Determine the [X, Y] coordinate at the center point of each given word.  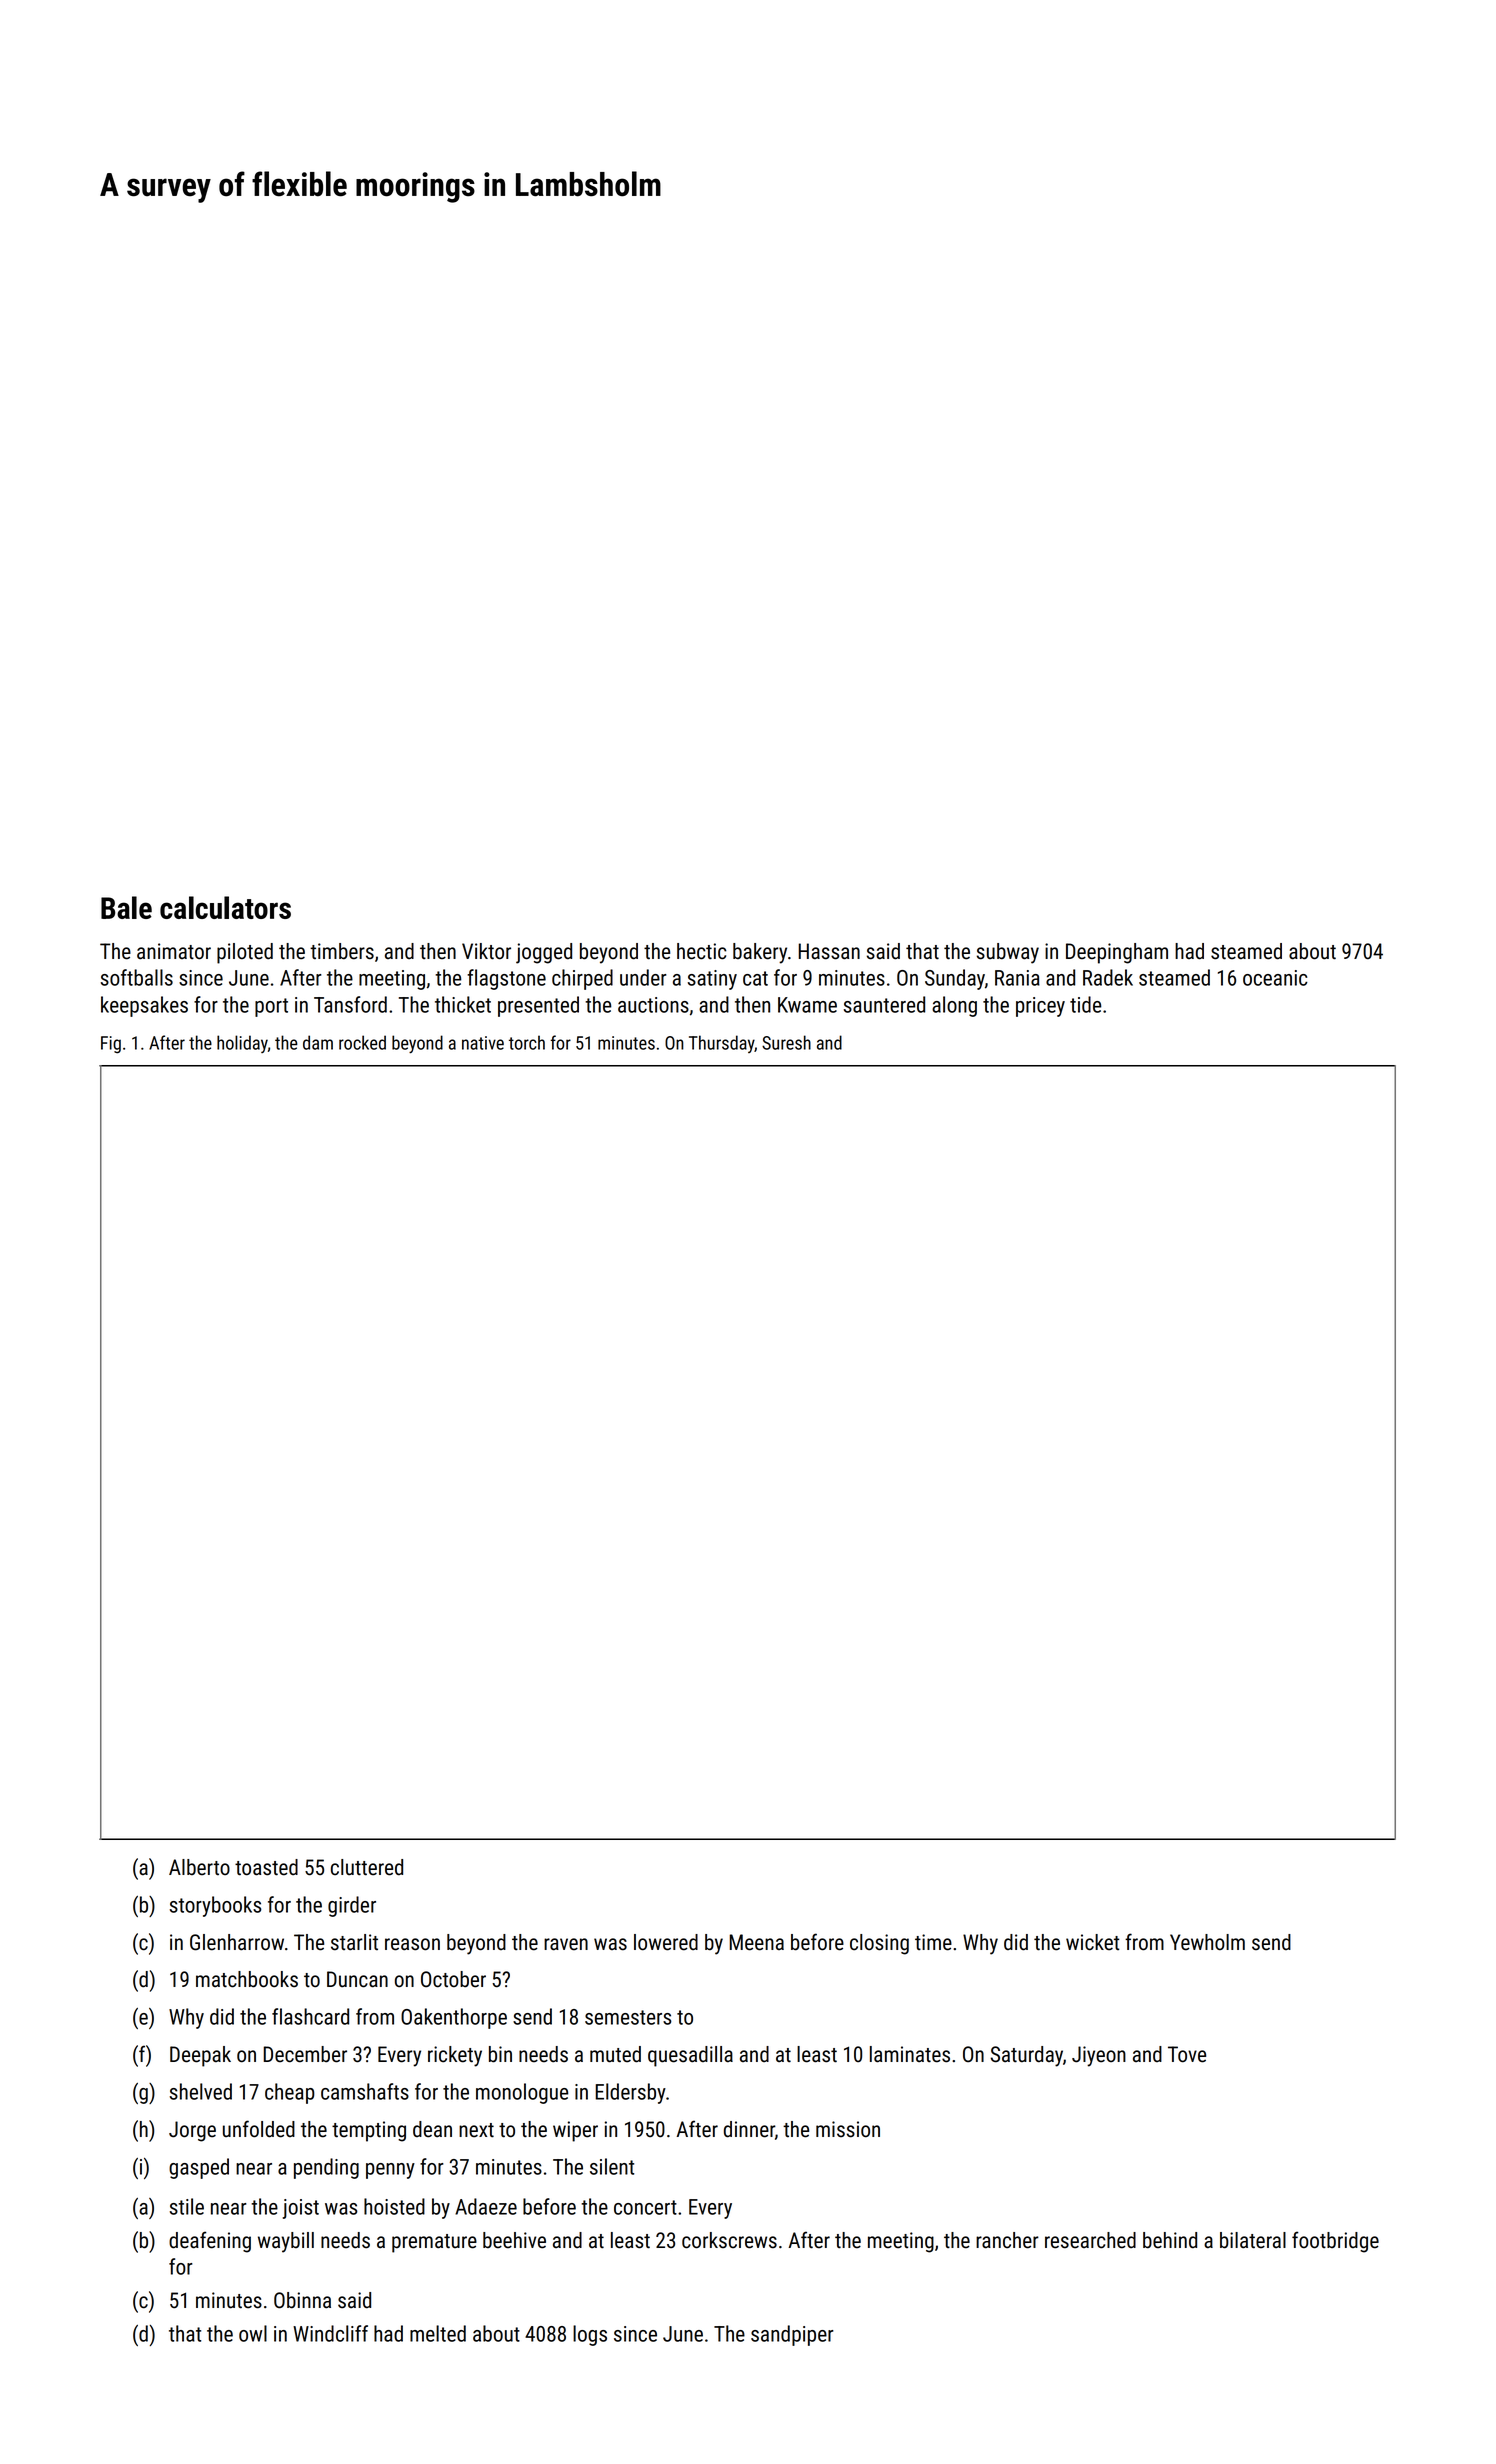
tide [1085, 1004]
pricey [1040, 1007]
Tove [1187, 2054]
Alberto [199, 1867]
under [643, 977]
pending [326, 2168]
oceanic [1275, 978]
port [271, 1007]
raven [566, 1944]
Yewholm [1207, 1942]
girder [352, 1906]
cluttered [367, 1867]
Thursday [722, 1044]
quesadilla [690, 2056]
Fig [111, 1045]
